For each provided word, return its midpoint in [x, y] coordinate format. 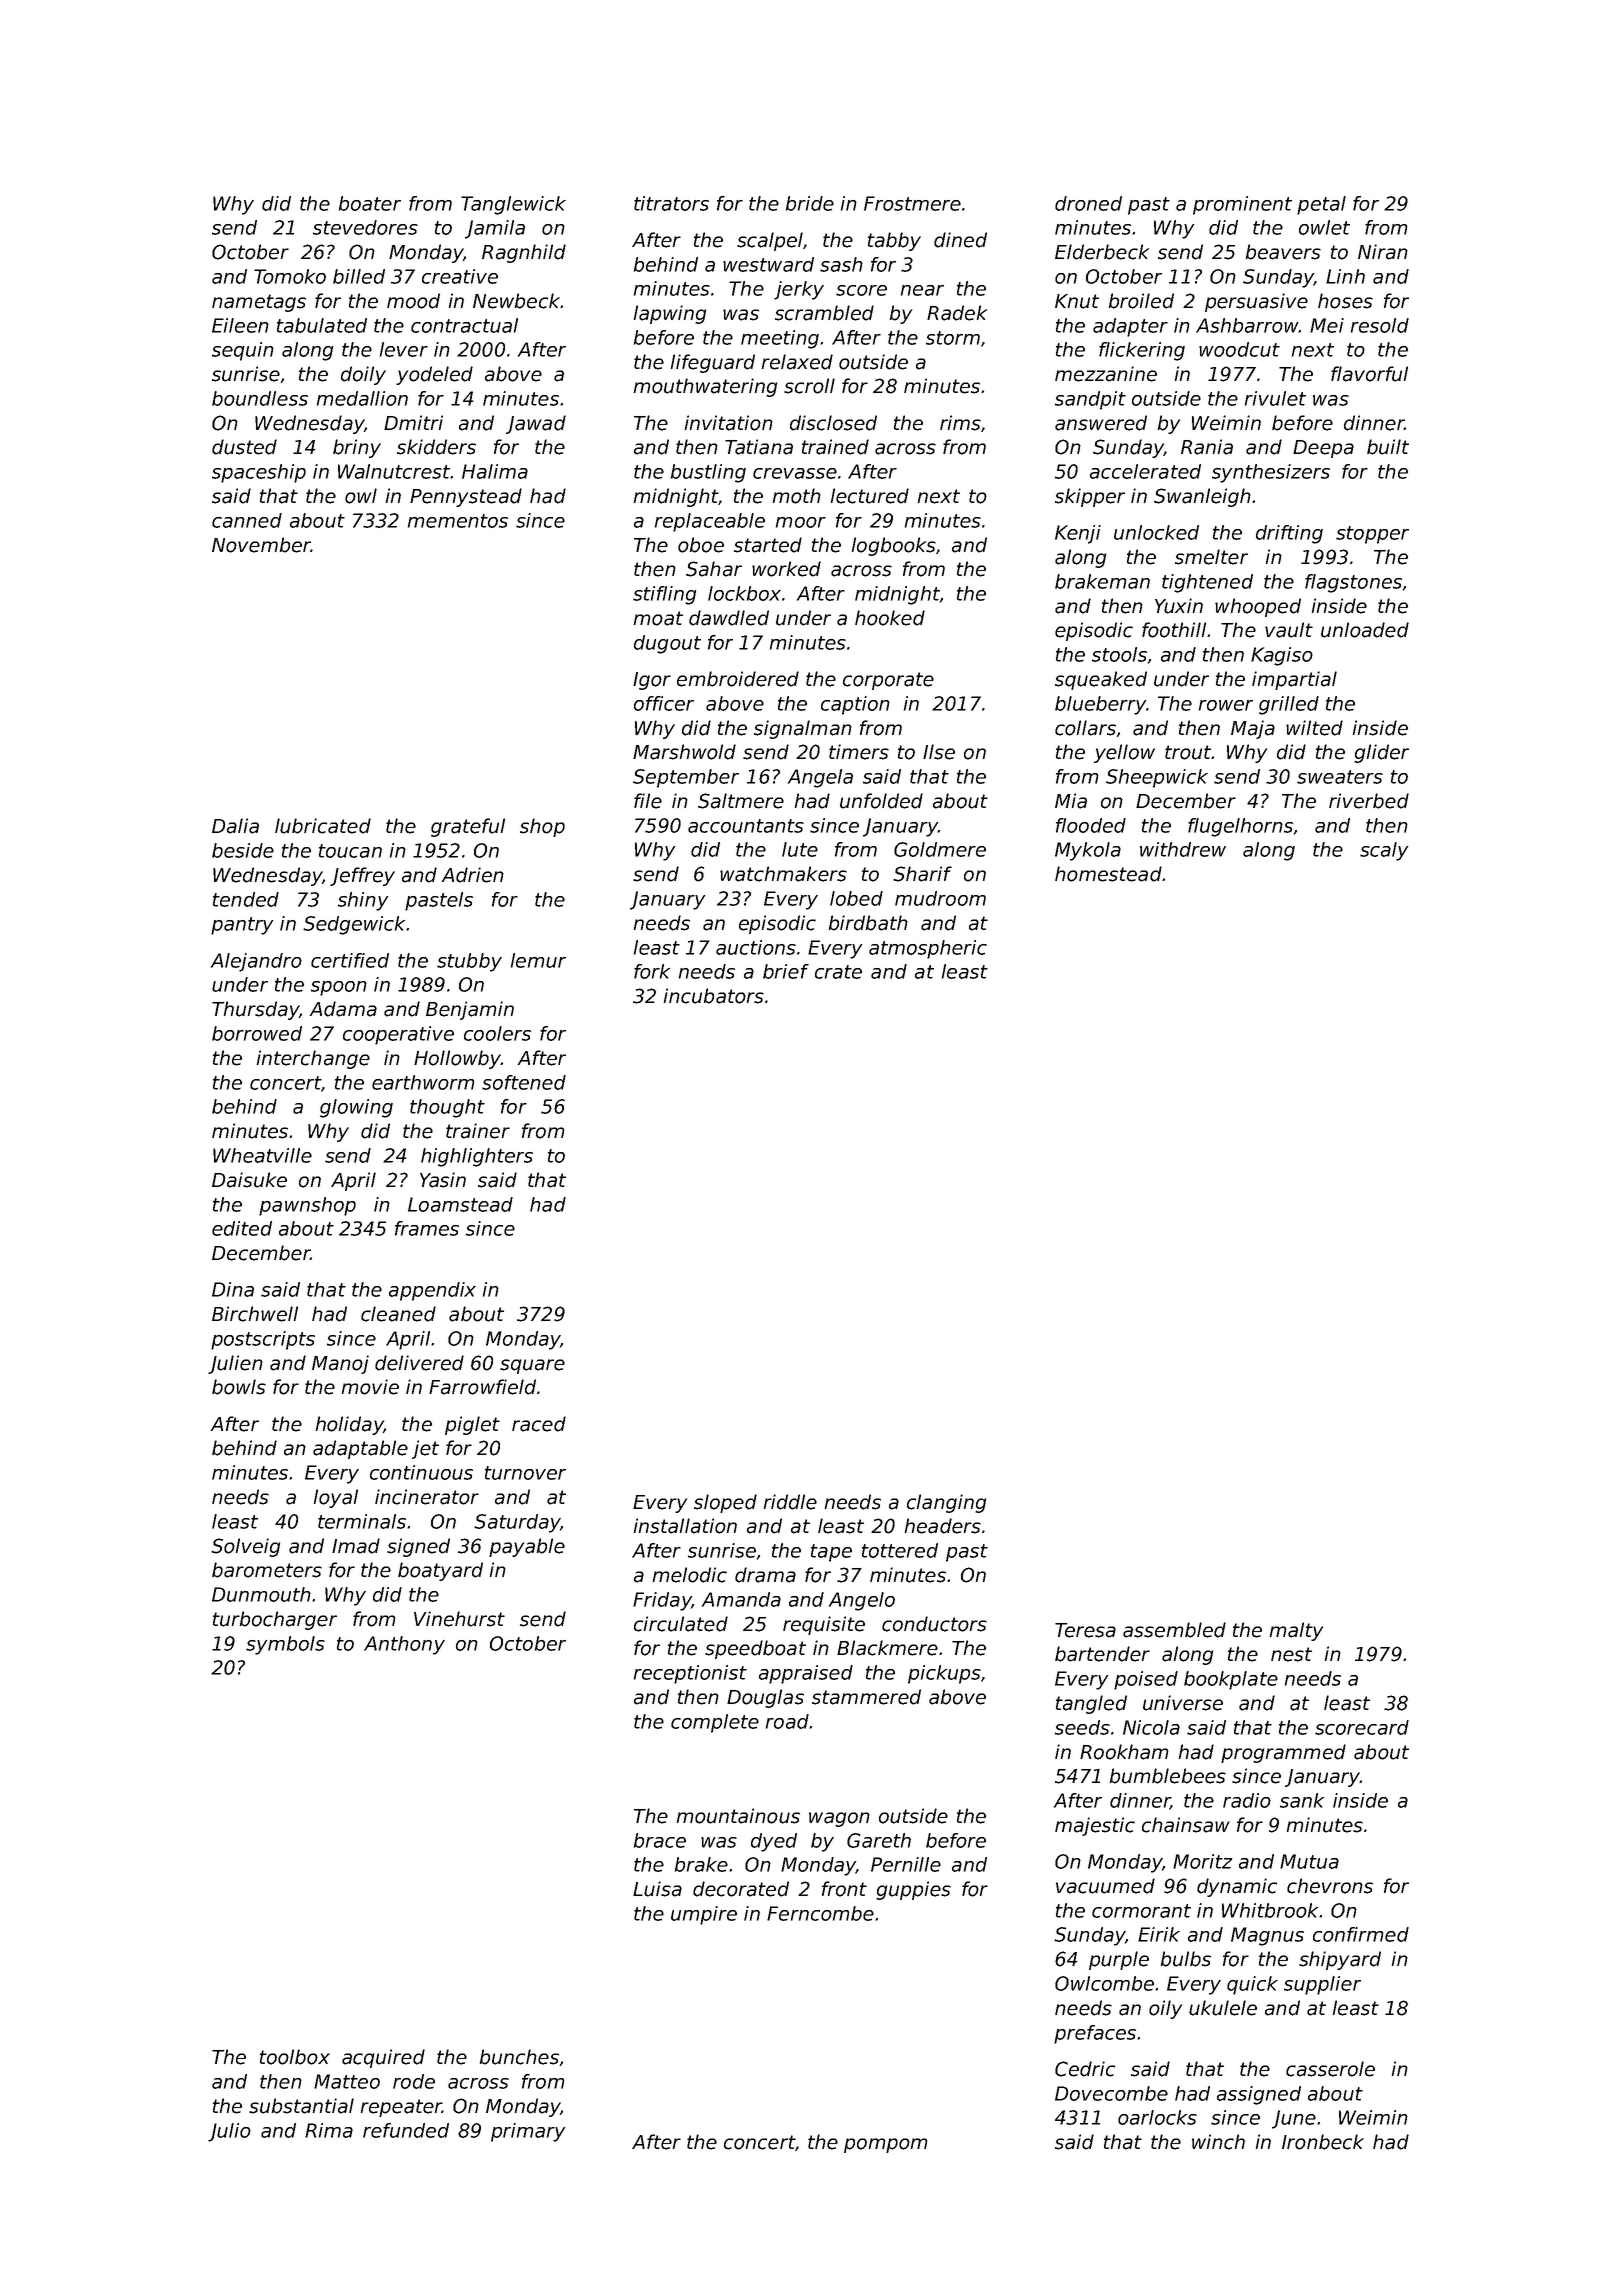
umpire [704, 1915]
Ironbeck [1323, 2142]
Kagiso [1282, 656]
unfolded [881, 801]
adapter [1130, 327]
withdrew [1183, 849]
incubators [714, 996]
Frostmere [912, 203]
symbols [285, 1645]
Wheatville [262, 1155]
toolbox [295, 2057]
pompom [885, 2145]
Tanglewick [513, 205]
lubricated [323, 826]
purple [1119, 1960]
